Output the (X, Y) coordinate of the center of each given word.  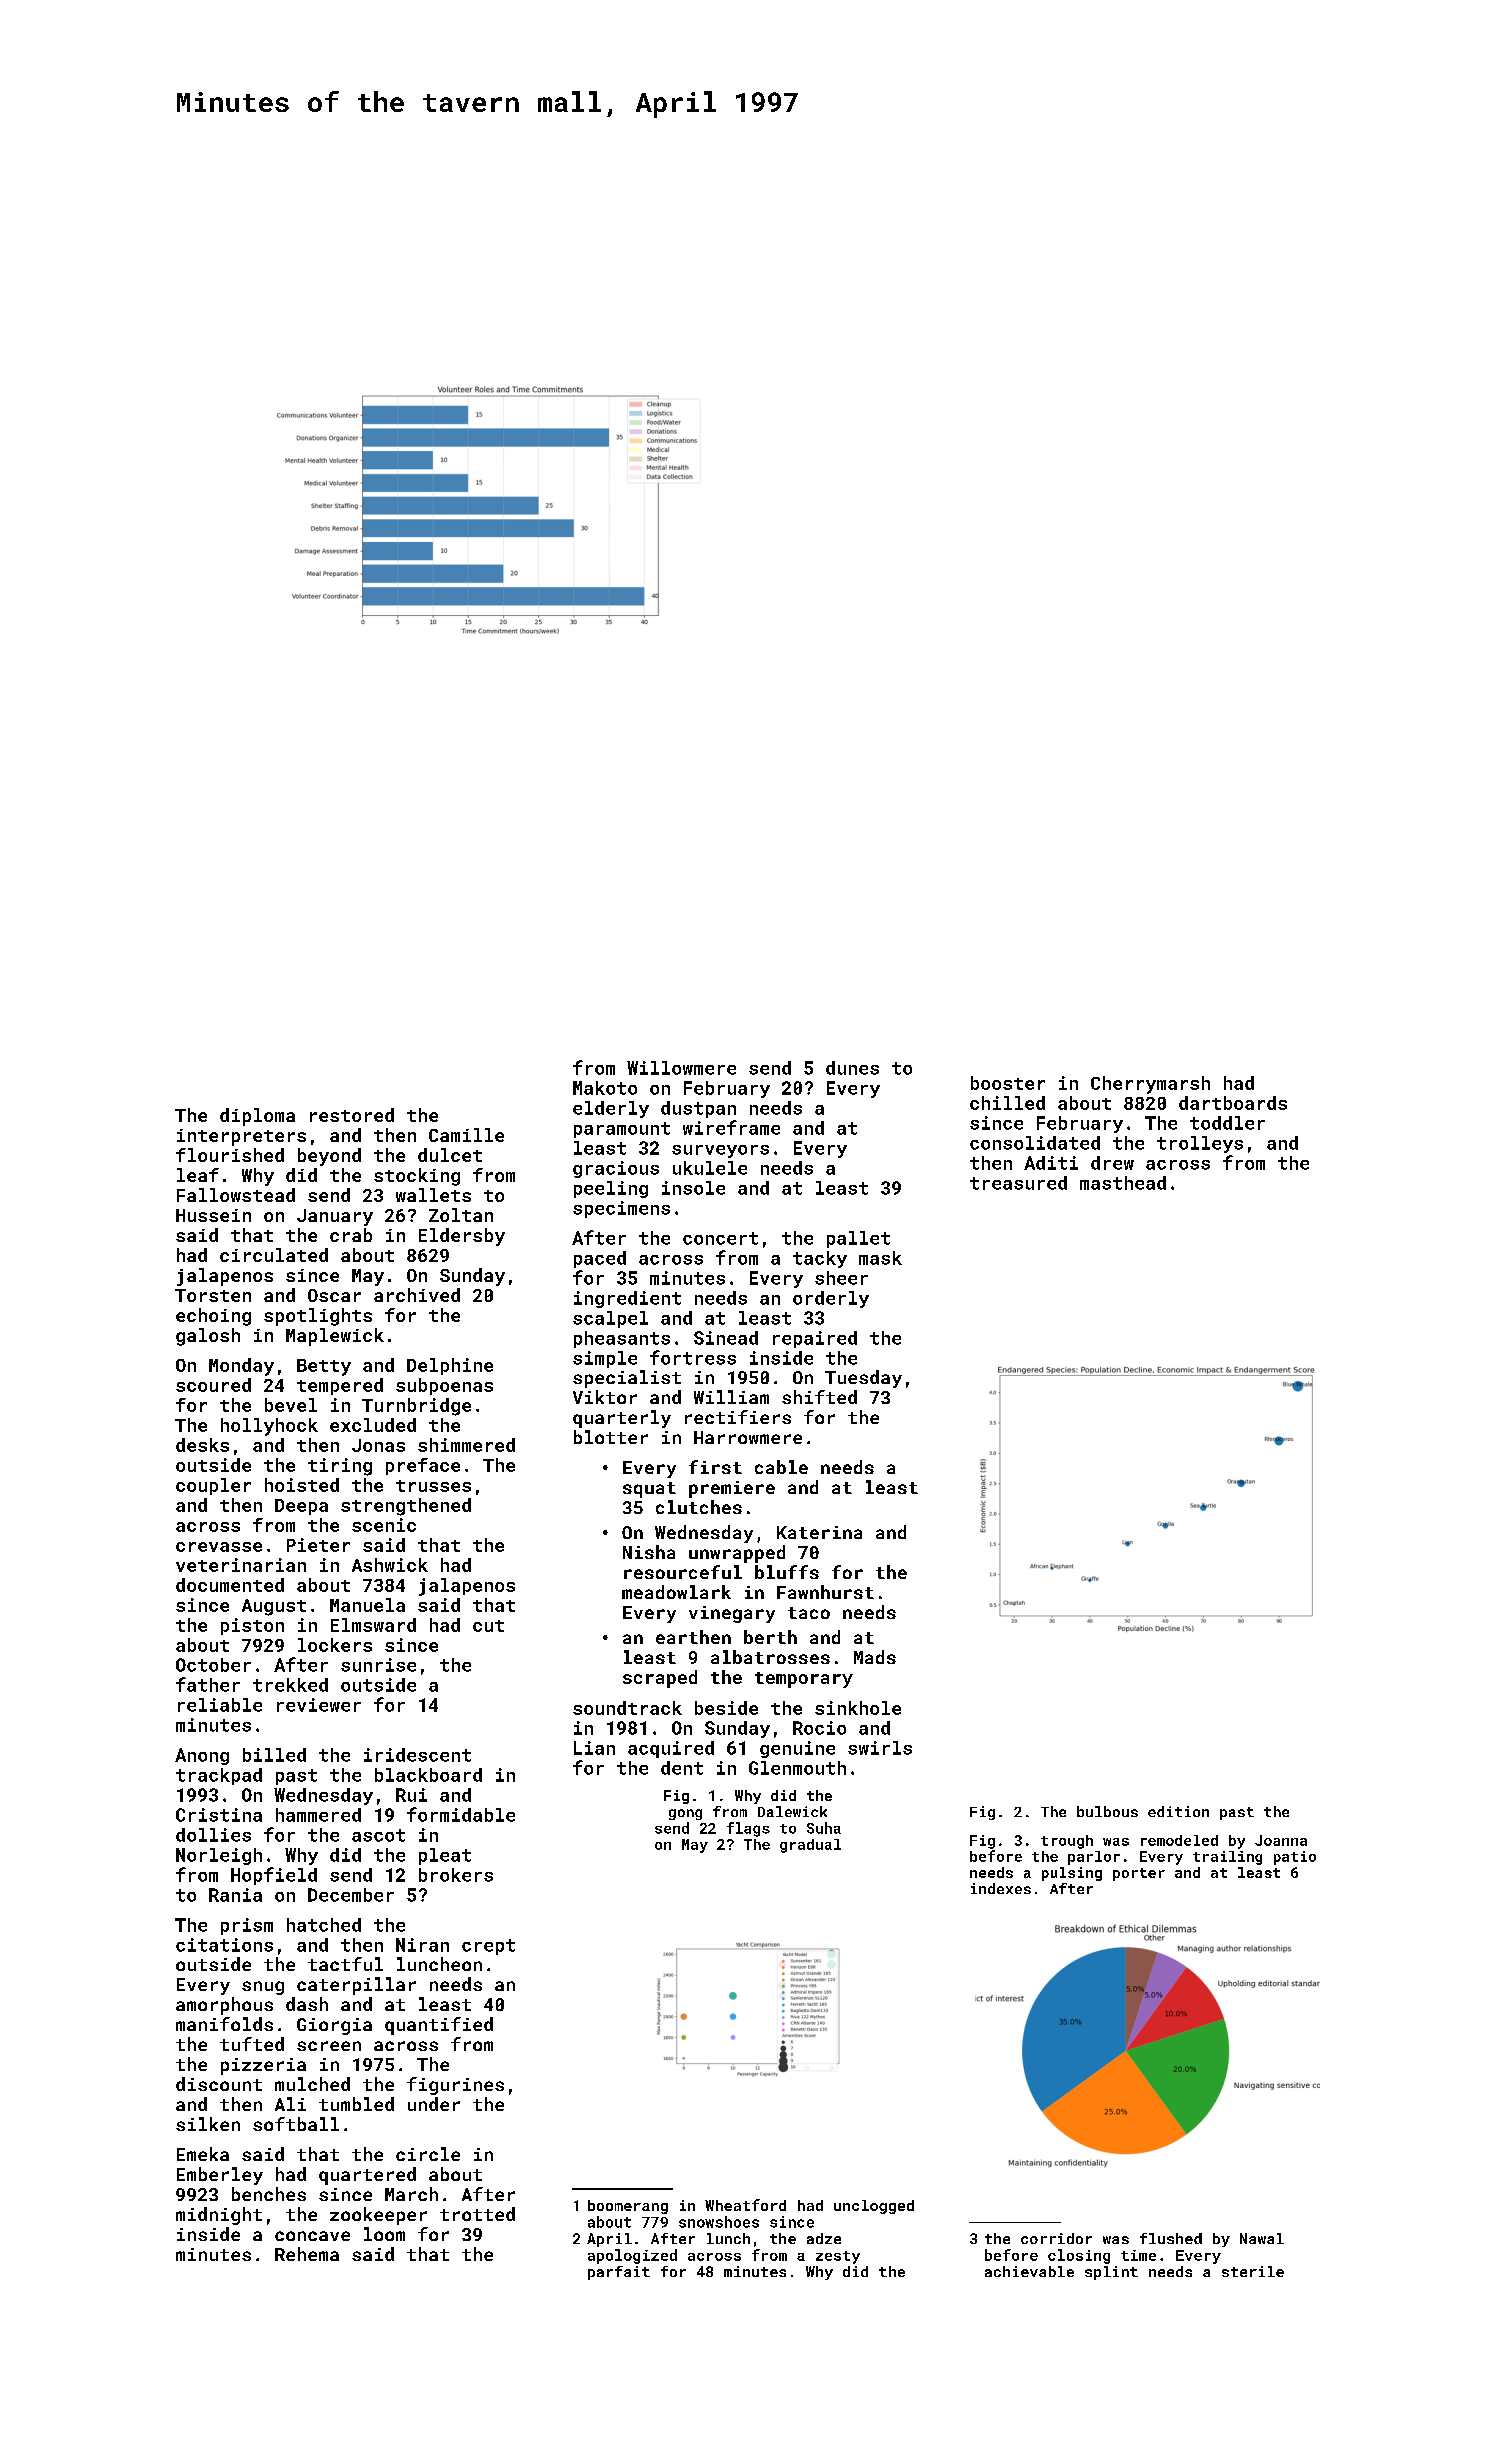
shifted (819, 1397)
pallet (858, 1239)
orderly (831, 1299)
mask (880, 1258)
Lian (594, 1748)
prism (247, 1926)
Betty (324, 1367)
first (715, 1467)
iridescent (417, 1755)
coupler (213, 1486)
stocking (417, 1177)
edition (1178, 1811)
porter (1139, 1874)
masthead (1123, 1183)
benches (269, 2194)
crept (488, 1947)
